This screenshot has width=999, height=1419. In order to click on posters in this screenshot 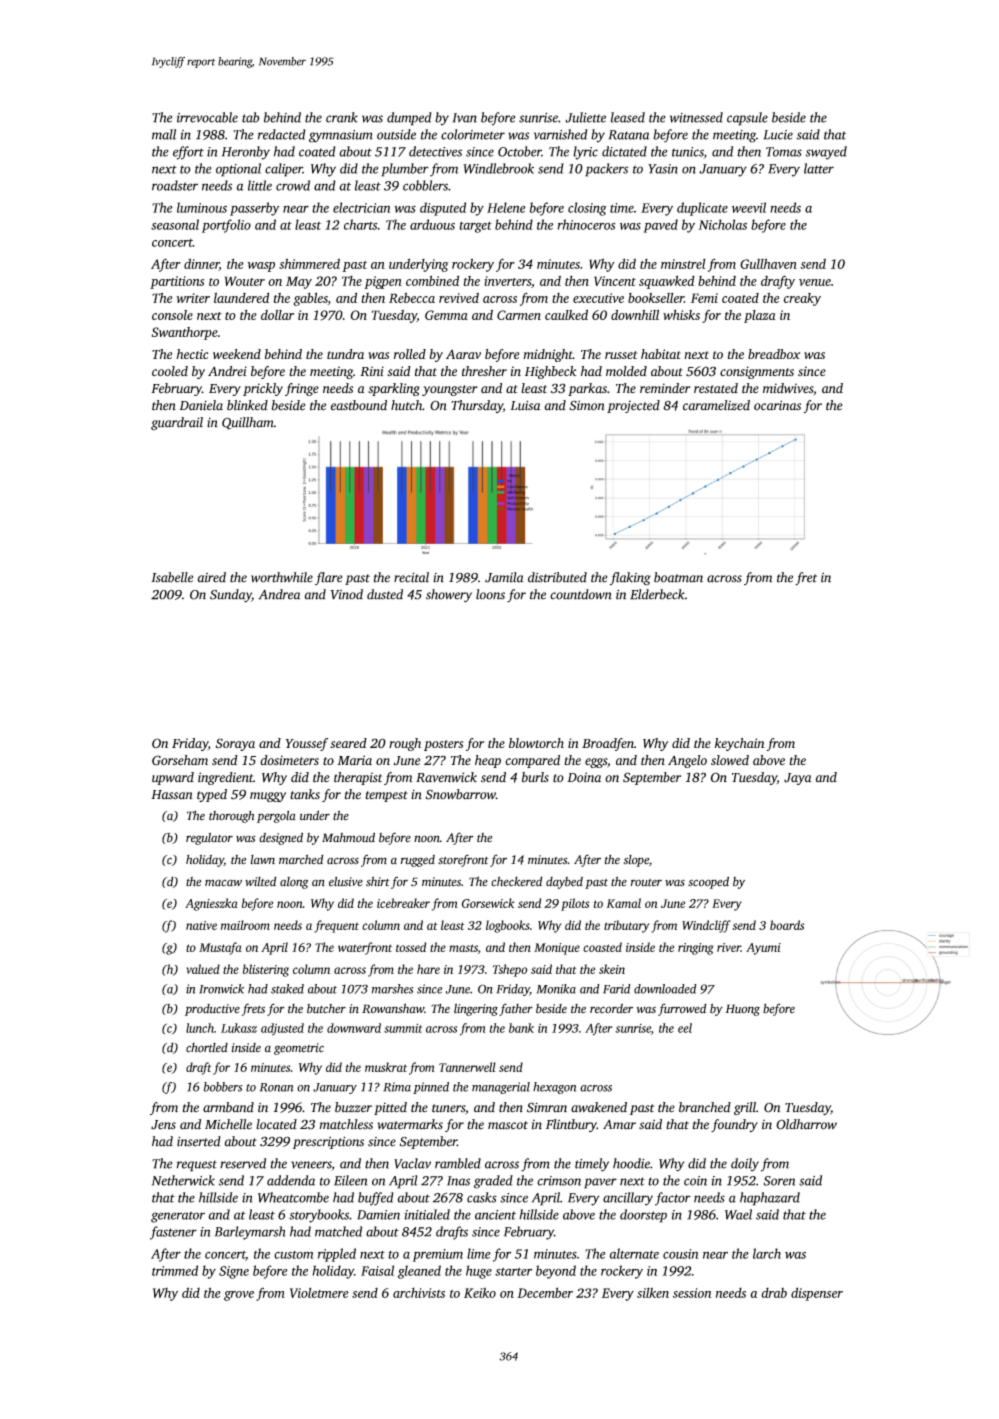, I will do `click(443, 745)`.
